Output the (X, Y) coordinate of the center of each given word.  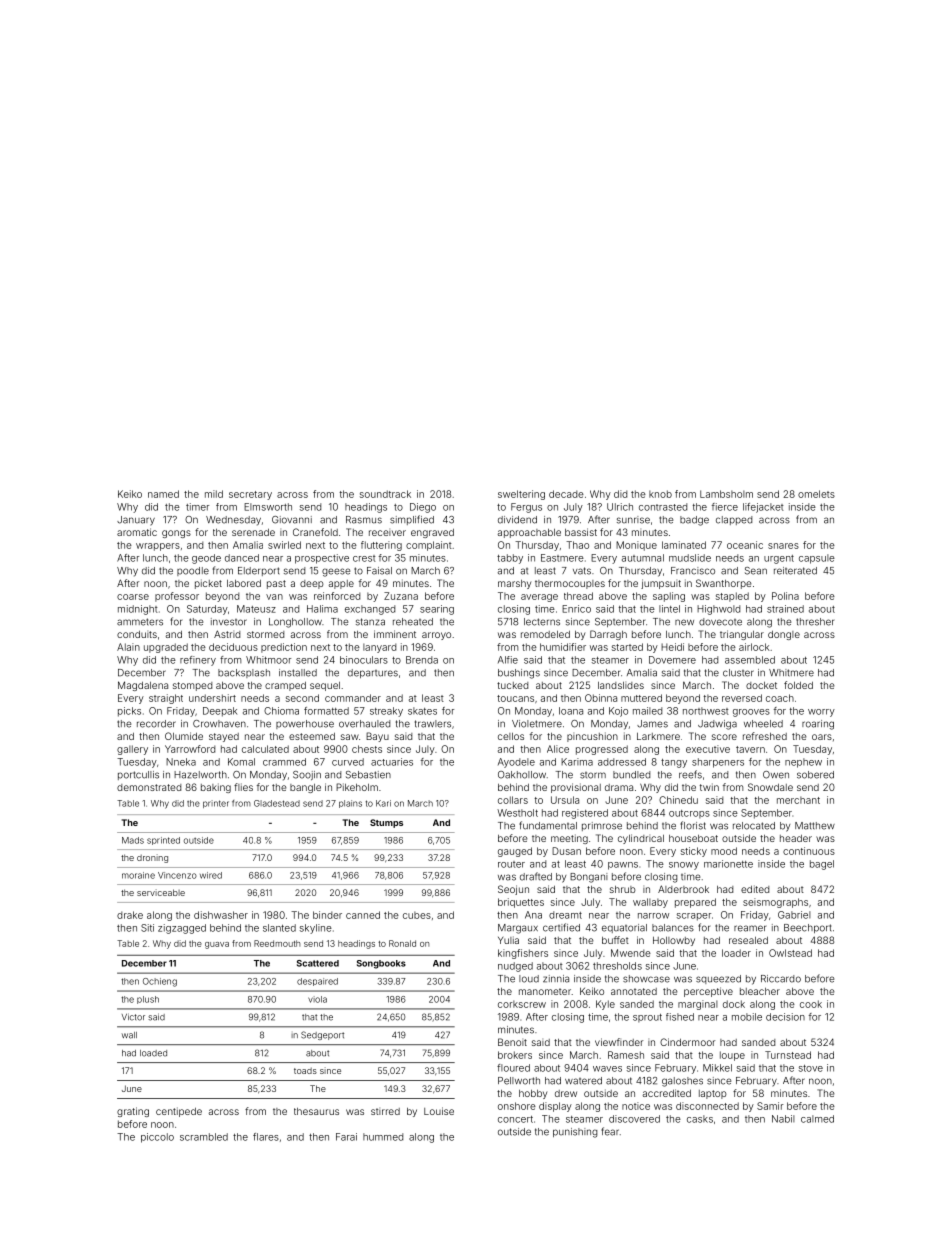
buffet (615, 940)
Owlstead (790, 953)
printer (216, 804)
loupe (732, 1056)
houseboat (693, 838)
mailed (647, 711)
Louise (439, 1111)
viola (317, 999)
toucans (515, 698)
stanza (370, 622)
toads (305, 1071)
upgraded (166, 648)
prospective (322, 559)
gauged (515, 852)
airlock (754, 647)
